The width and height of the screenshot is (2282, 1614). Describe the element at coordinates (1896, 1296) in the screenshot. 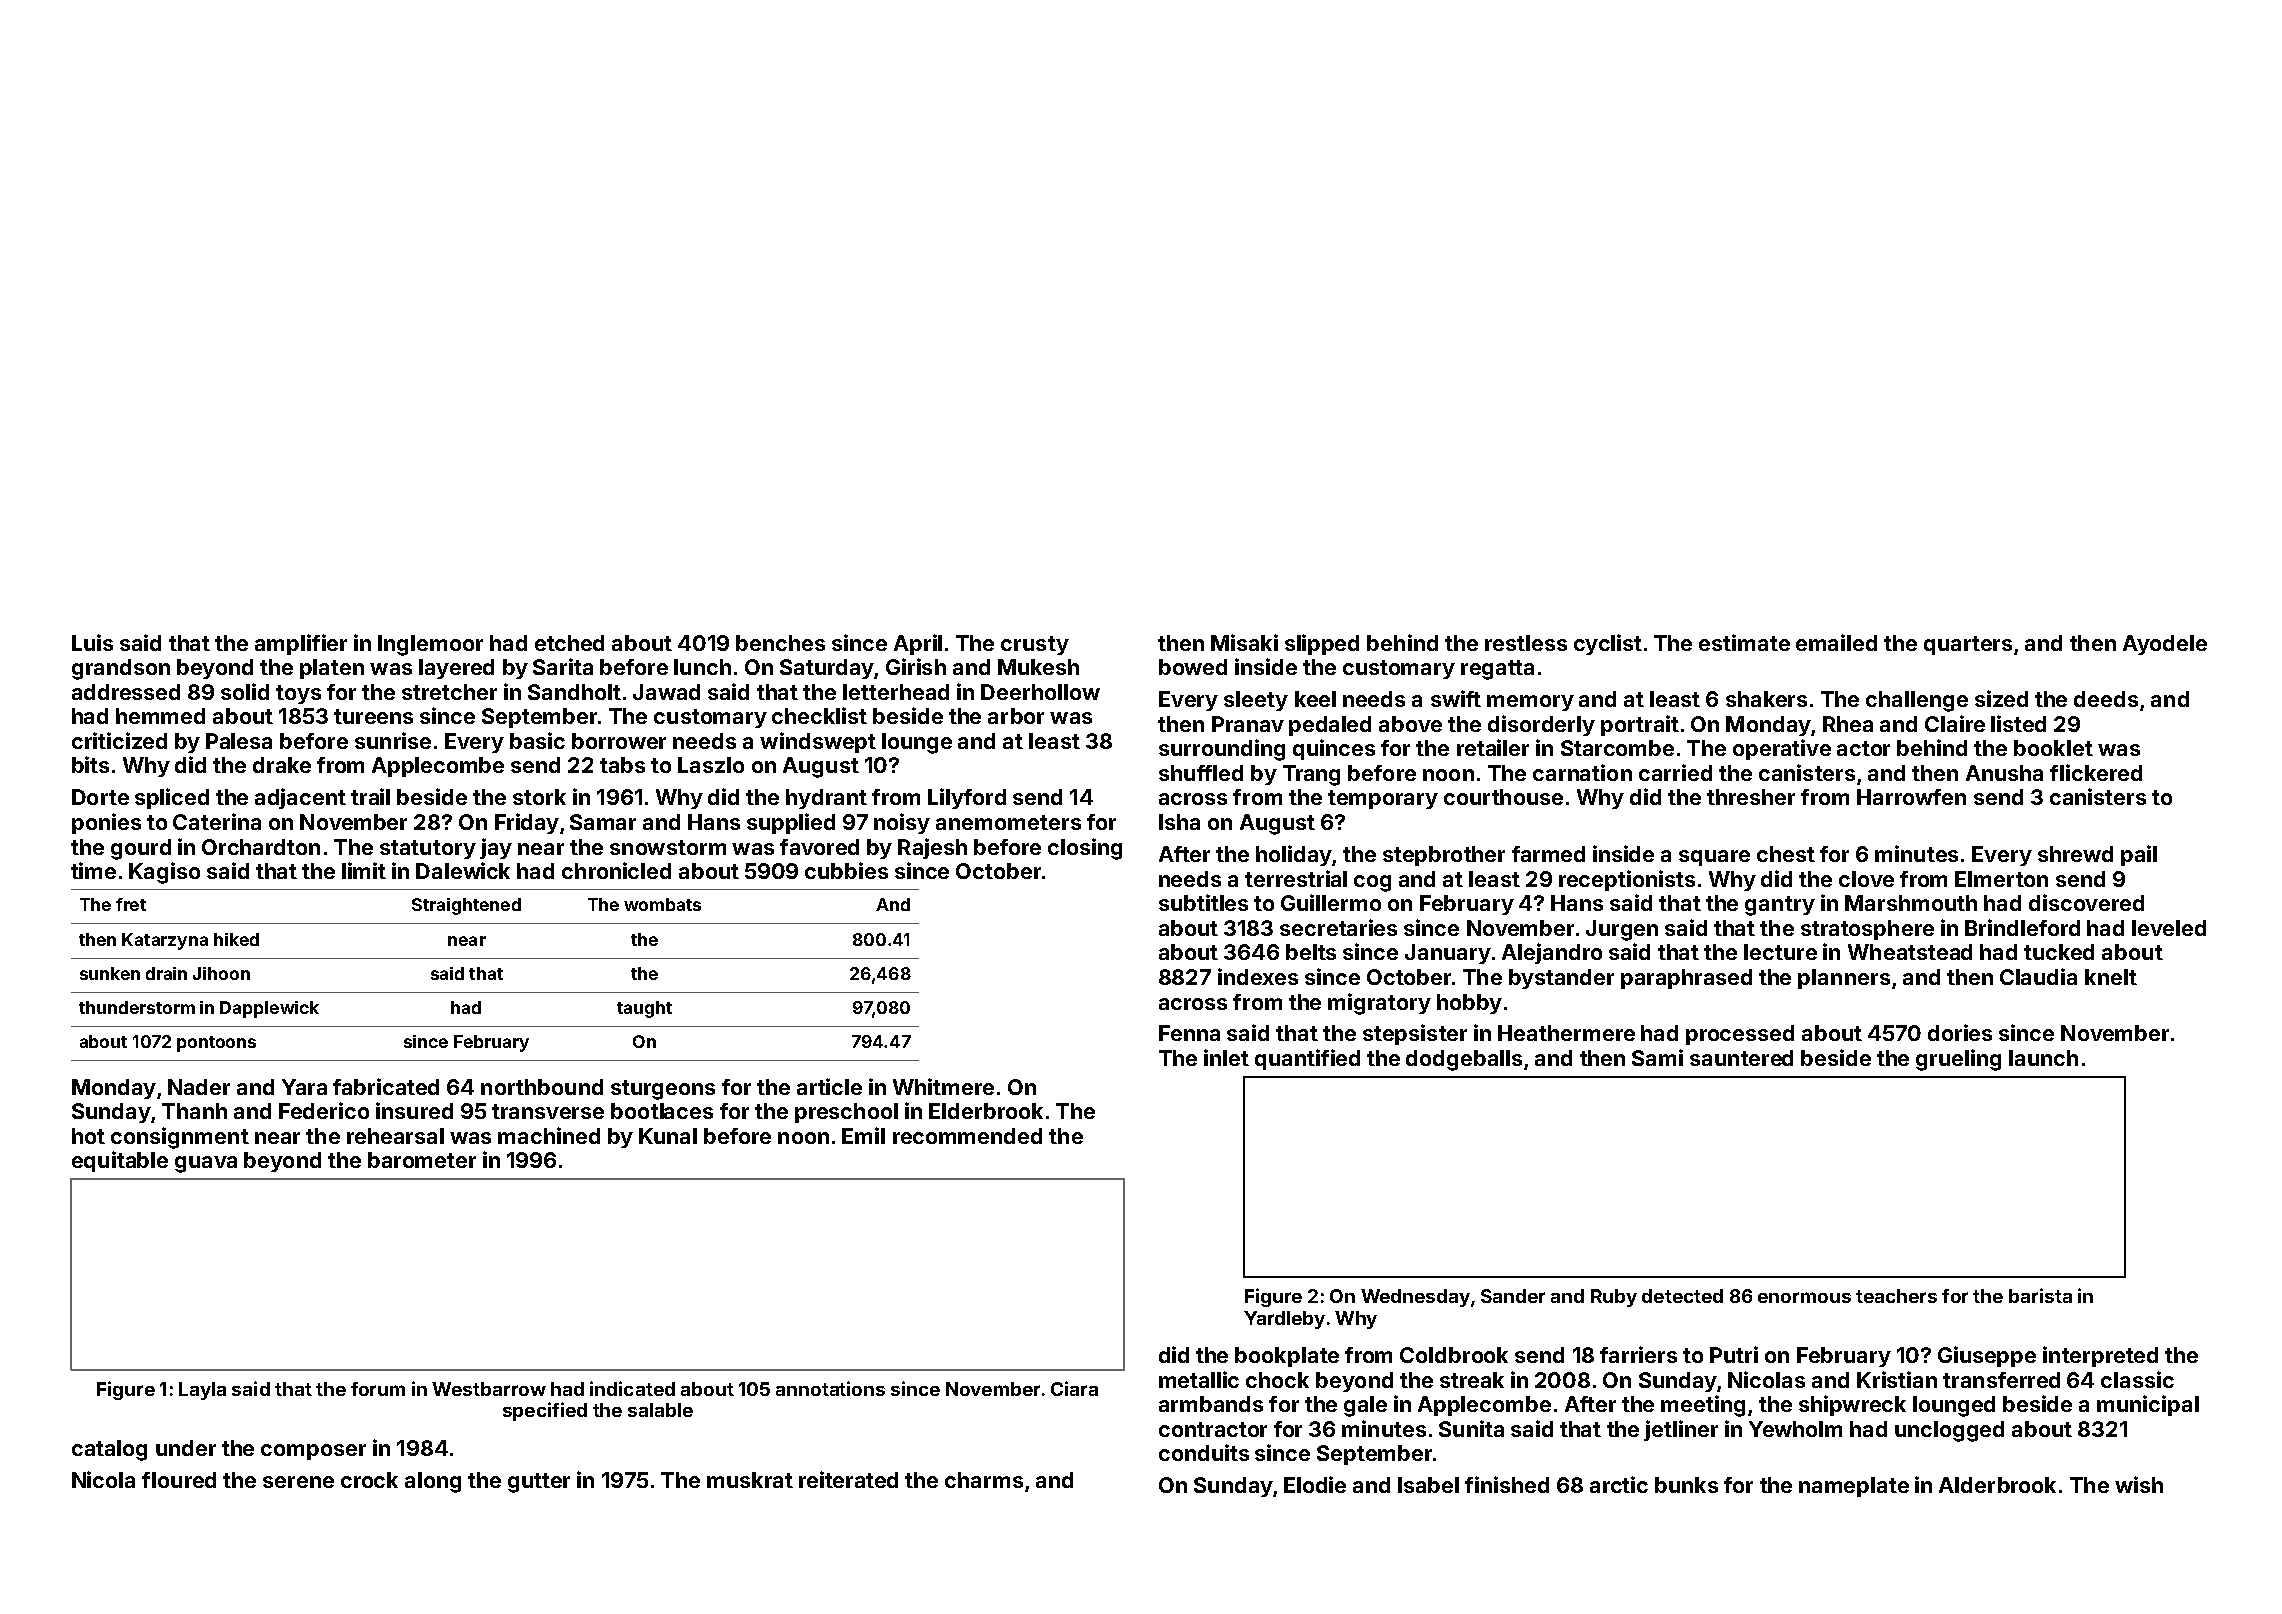

I see `teachers` at that location.
